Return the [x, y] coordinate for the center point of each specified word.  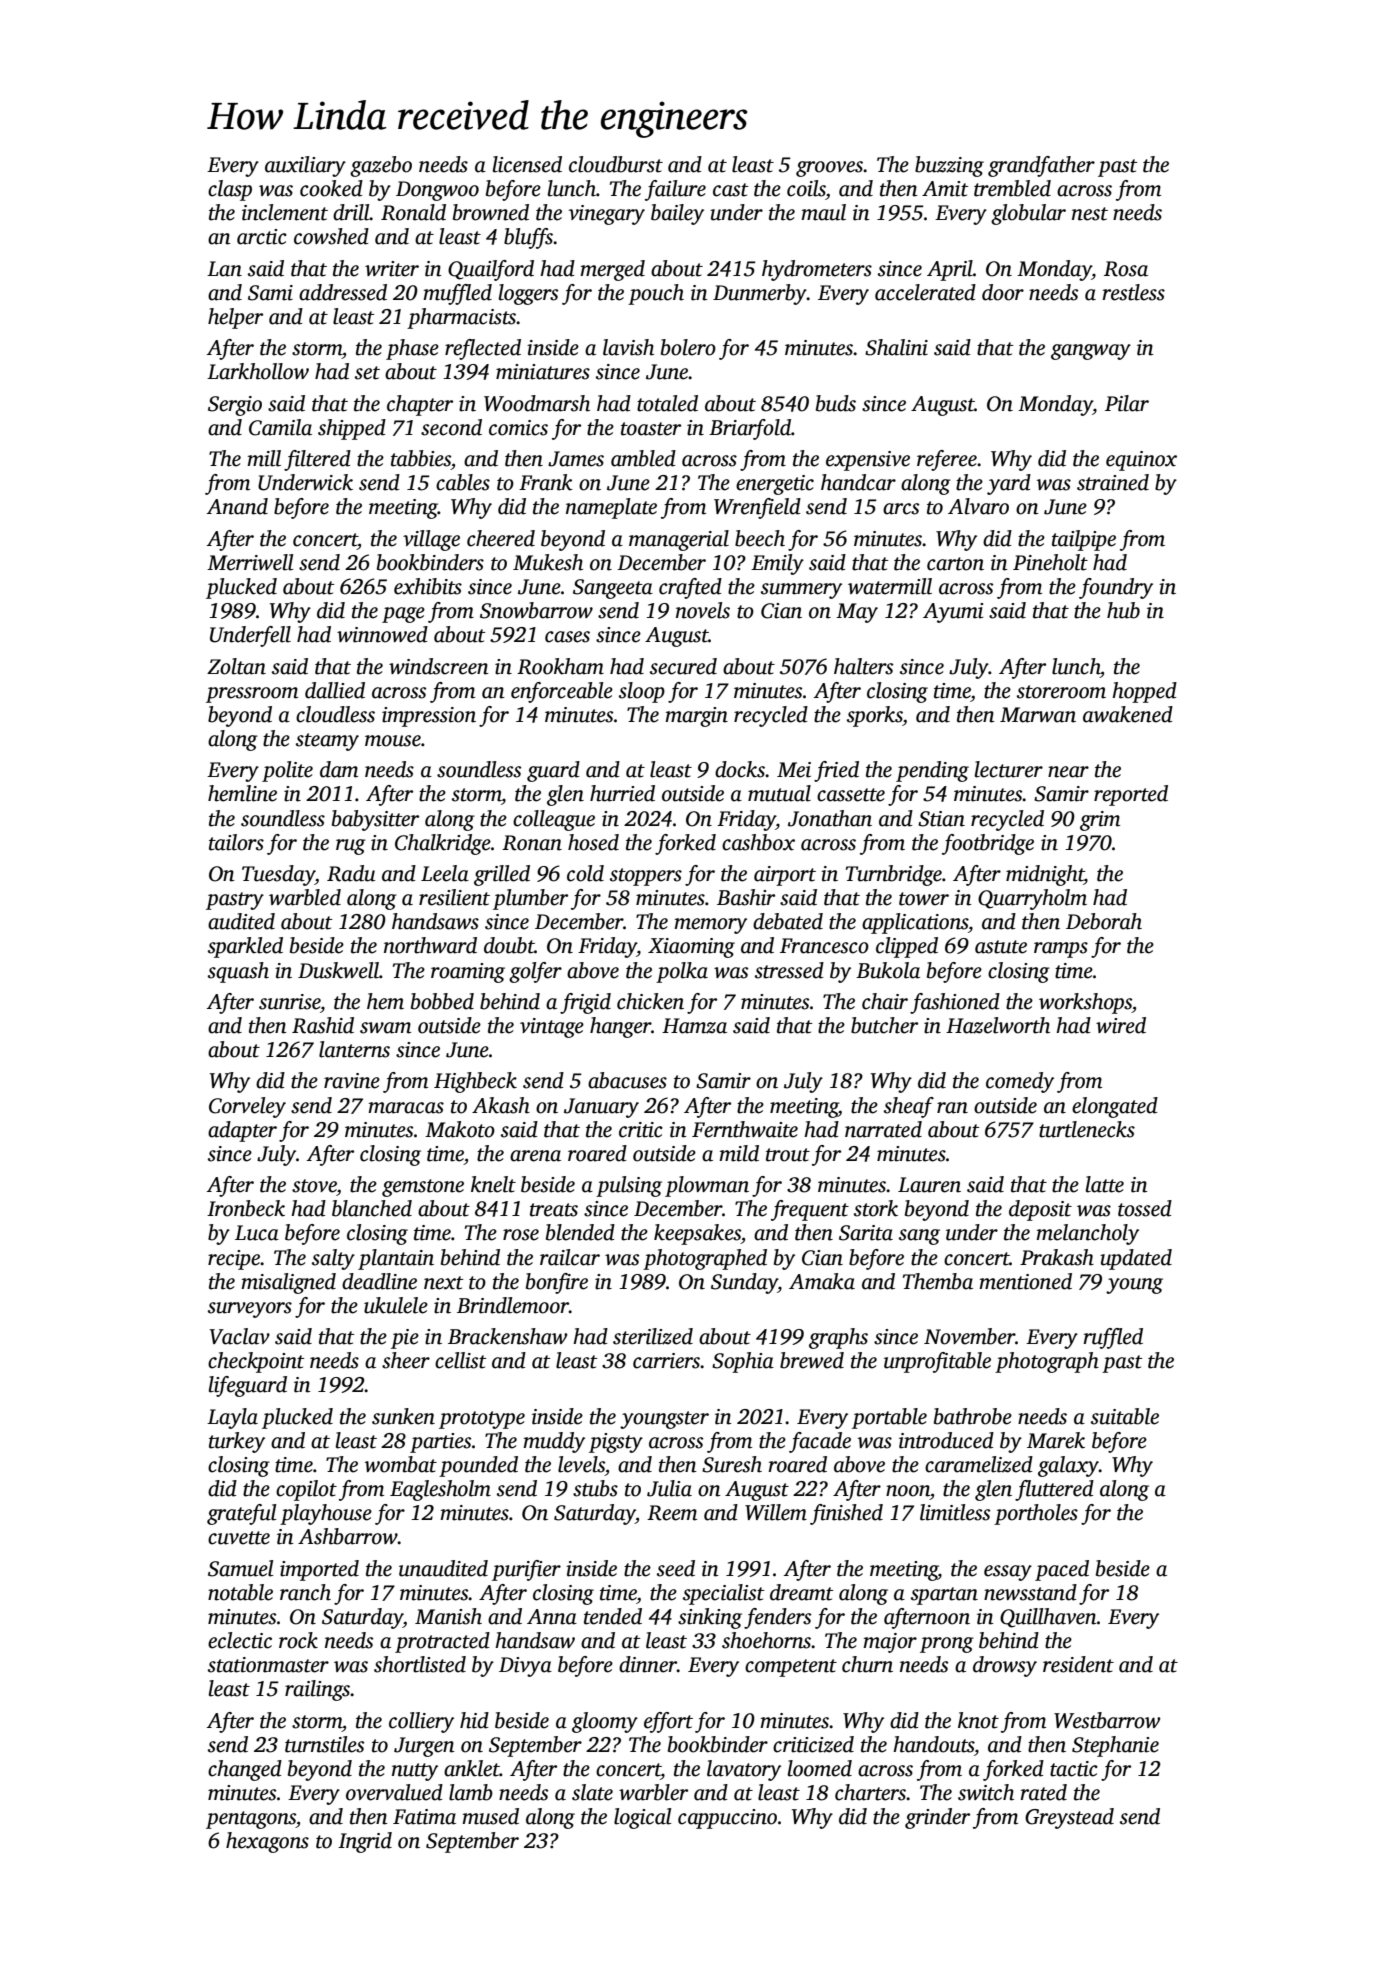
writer [392, 269]
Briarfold [750, 429]
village [431, 540]
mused [490, 1816]
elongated [1115, 1107]
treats [554, 1210]
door [1003, 292]
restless [1133, 292]
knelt [493, 1184]
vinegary [607, 215]
